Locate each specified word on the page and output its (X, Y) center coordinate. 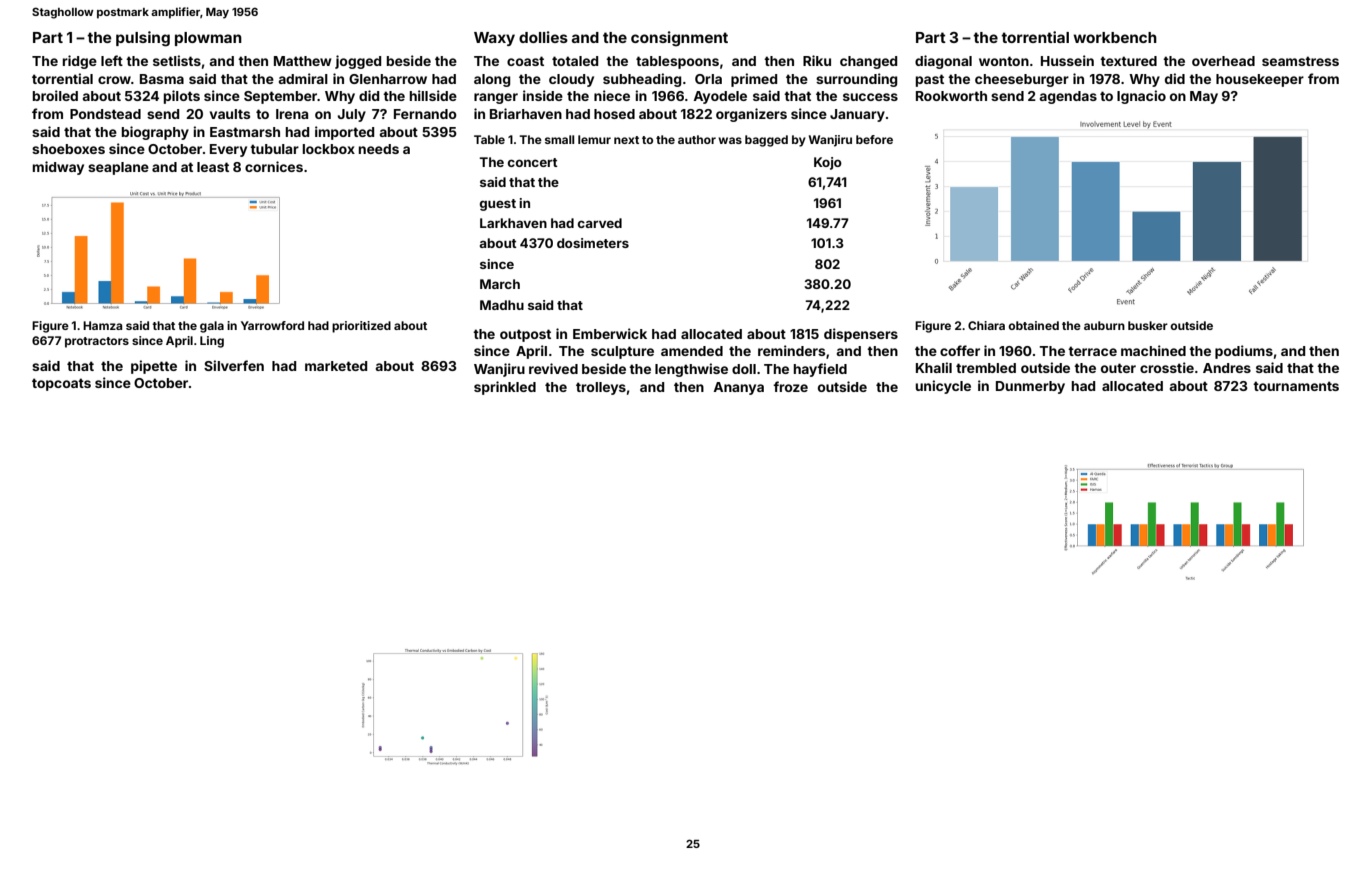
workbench (1115, 37)
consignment (679, 39)
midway (58, 168)
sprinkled (505, 388)
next (626, 140)
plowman (208, 39)
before (874, 139)
